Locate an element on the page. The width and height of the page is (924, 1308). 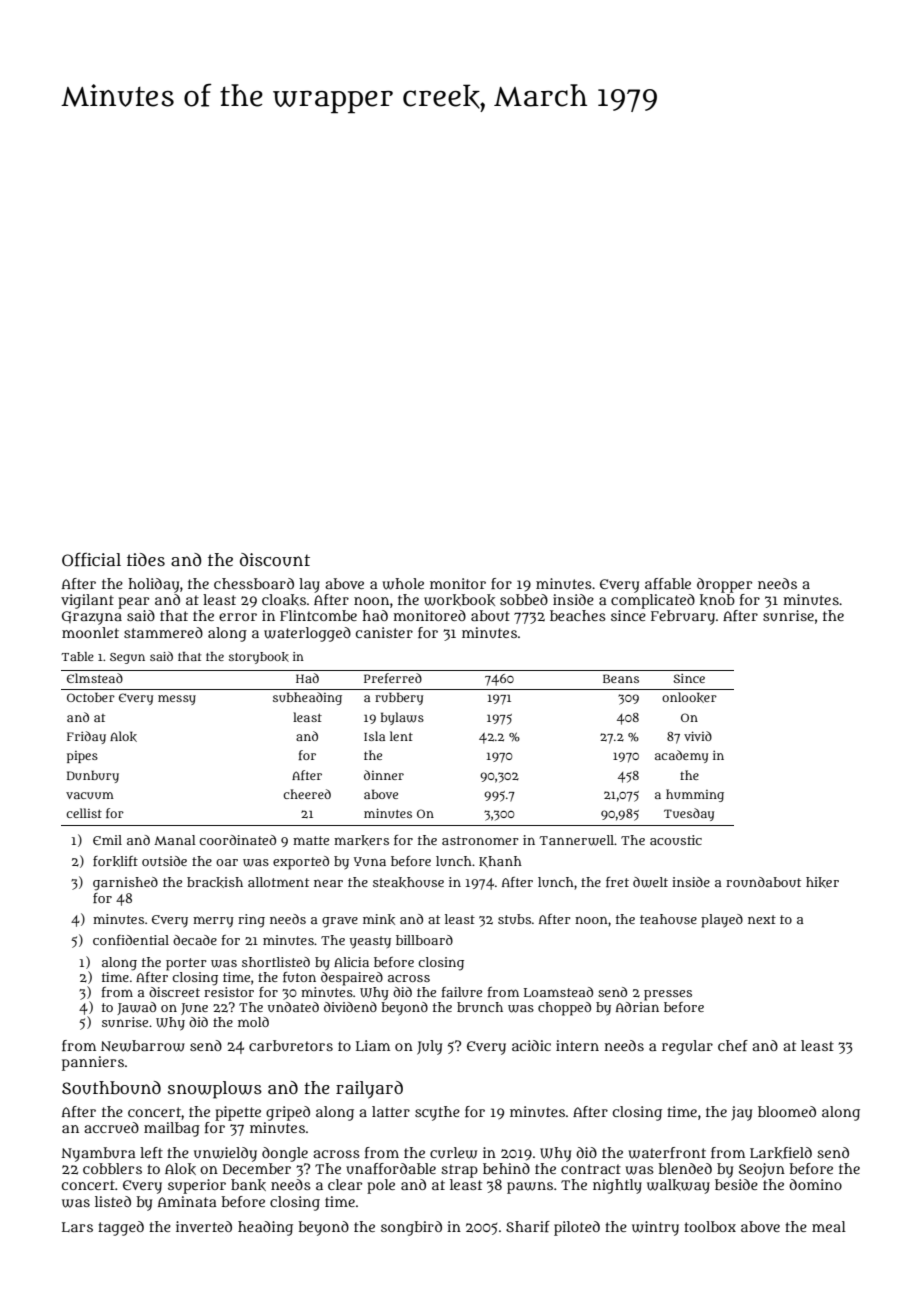
bloomed is located at coordinates (787, 1111).
